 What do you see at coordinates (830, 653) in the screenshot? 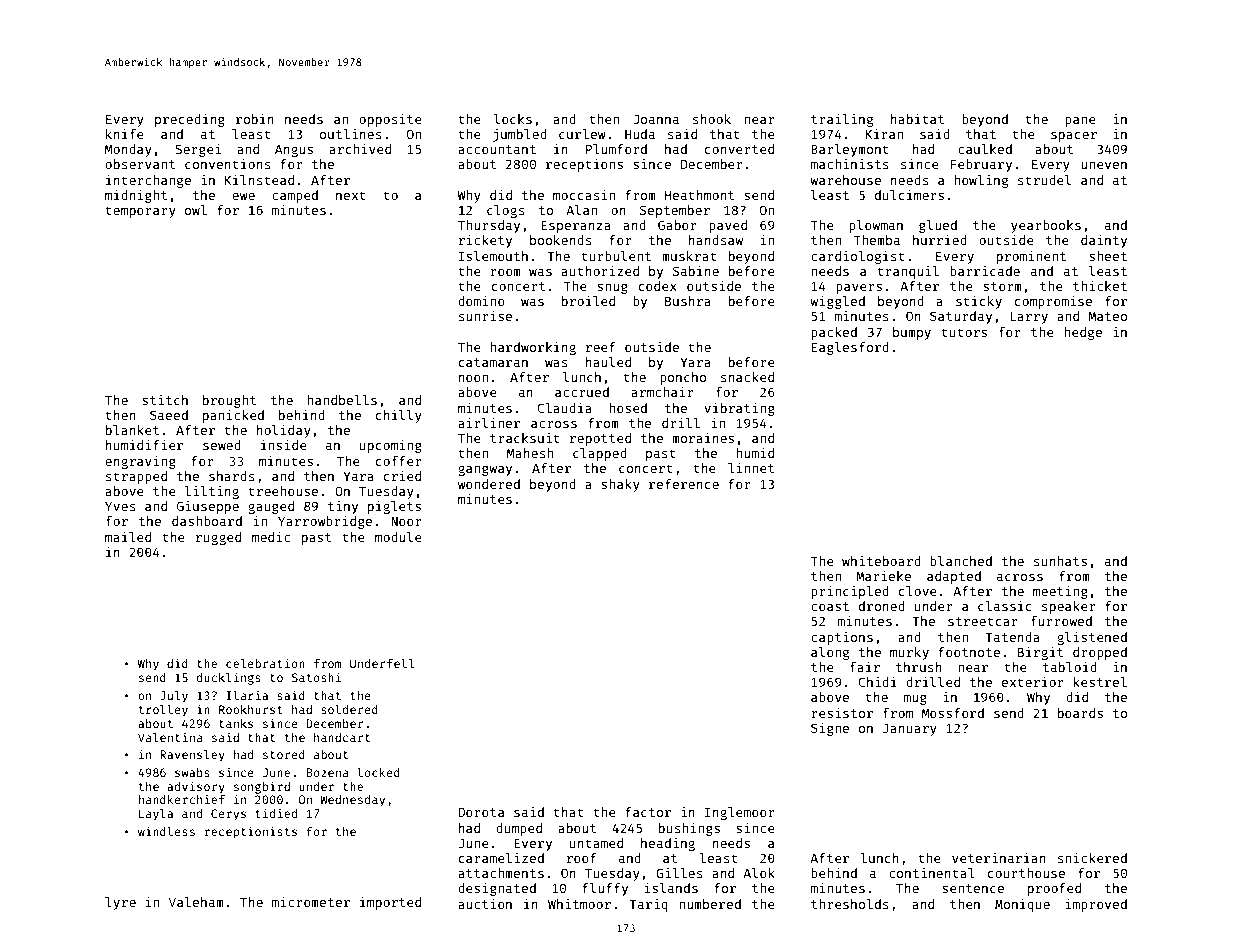
I see `along` at bounding box center [830, 653].
